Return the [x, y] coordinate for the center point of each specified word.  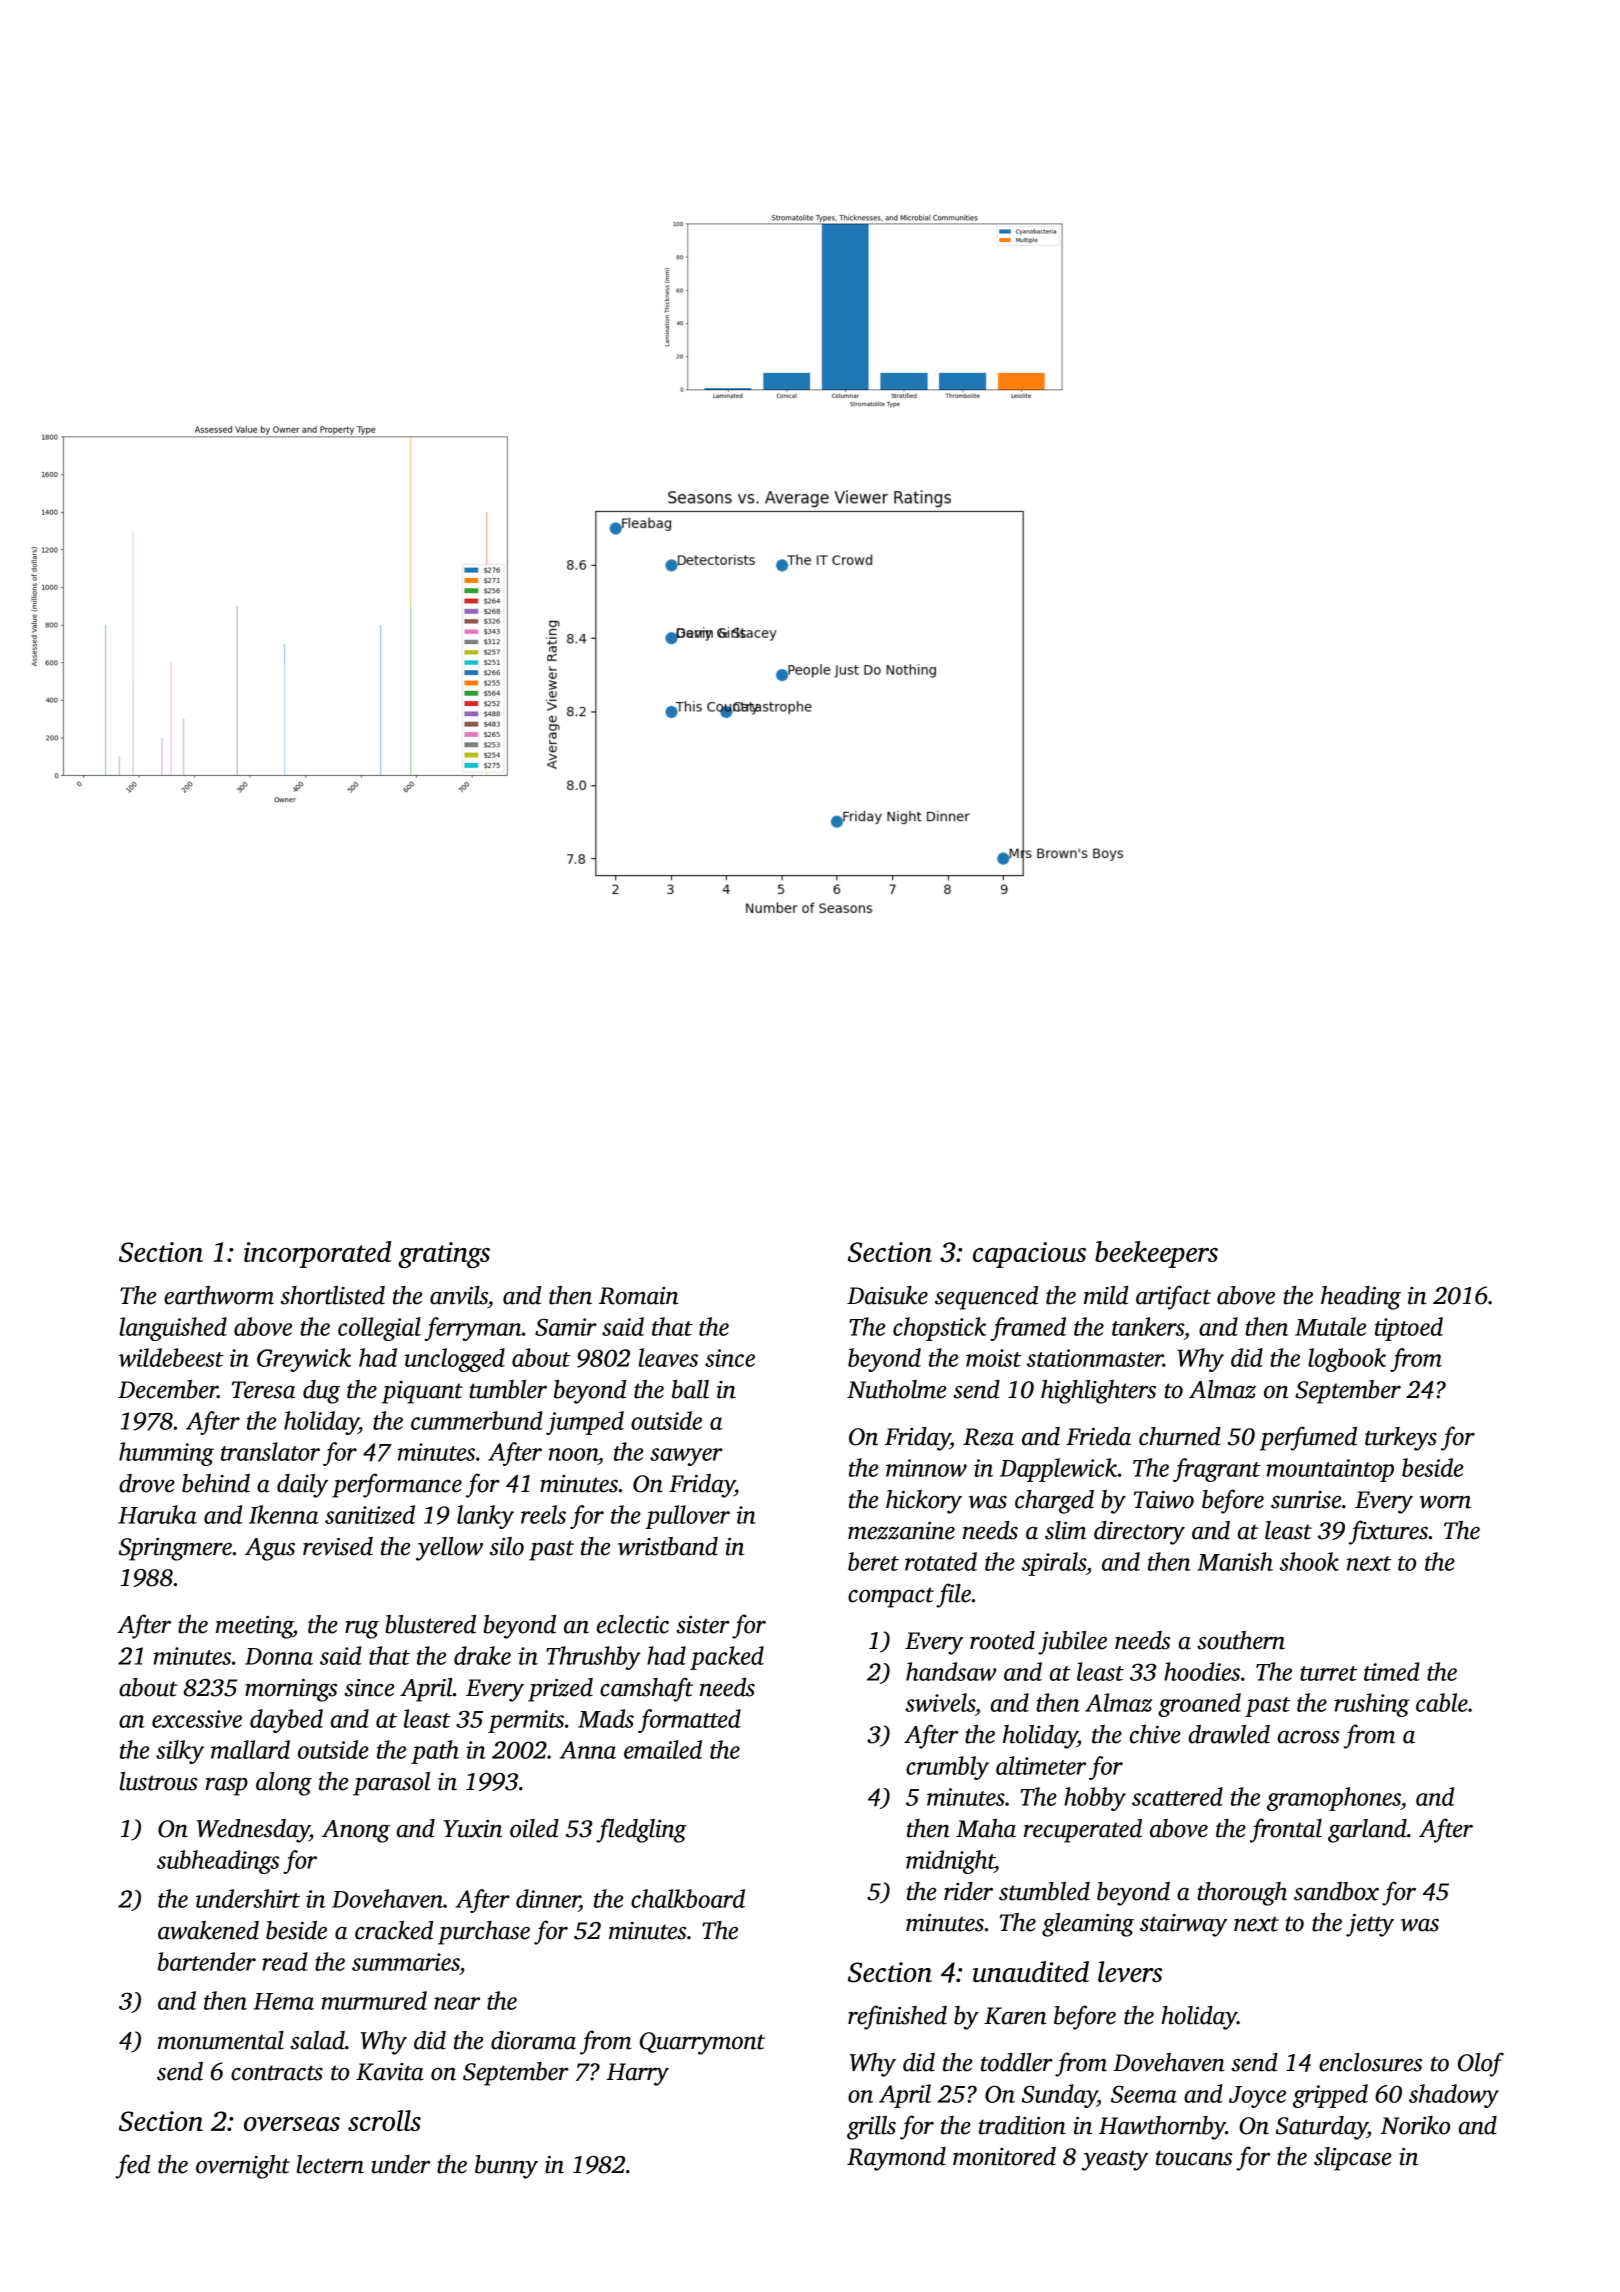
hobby [1095, 1799]
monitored [1004, 2156]
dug [321, 1392]
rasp [226, 1787]
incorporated [317, 1254]
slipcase [1352, 2159]
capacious [1029, 1255]
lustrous [159, 1781]
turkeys [1401, 1439]
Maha [986, 1828]
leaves [668, 1357]
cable [1442, 1702]
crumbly [947, 1768]
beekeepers [1156, 1254]
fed [132, 2166]
